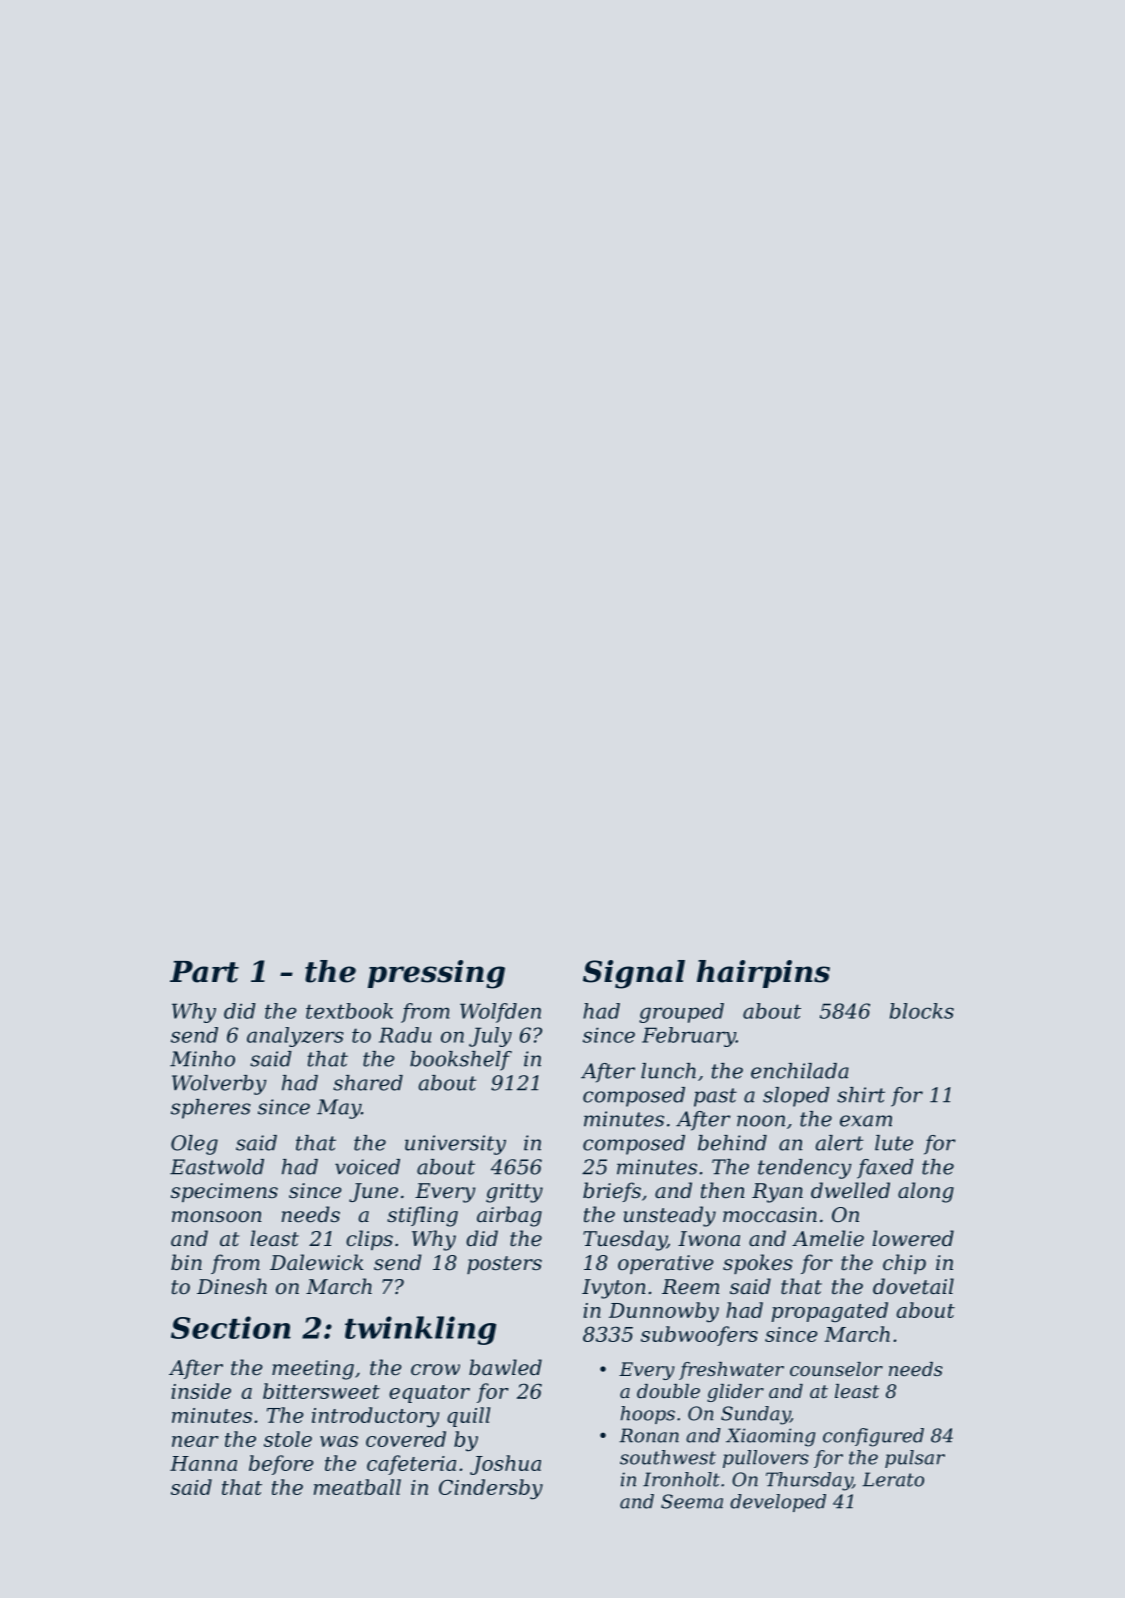  I want to click on Ivyton, so click(614, 1289).
